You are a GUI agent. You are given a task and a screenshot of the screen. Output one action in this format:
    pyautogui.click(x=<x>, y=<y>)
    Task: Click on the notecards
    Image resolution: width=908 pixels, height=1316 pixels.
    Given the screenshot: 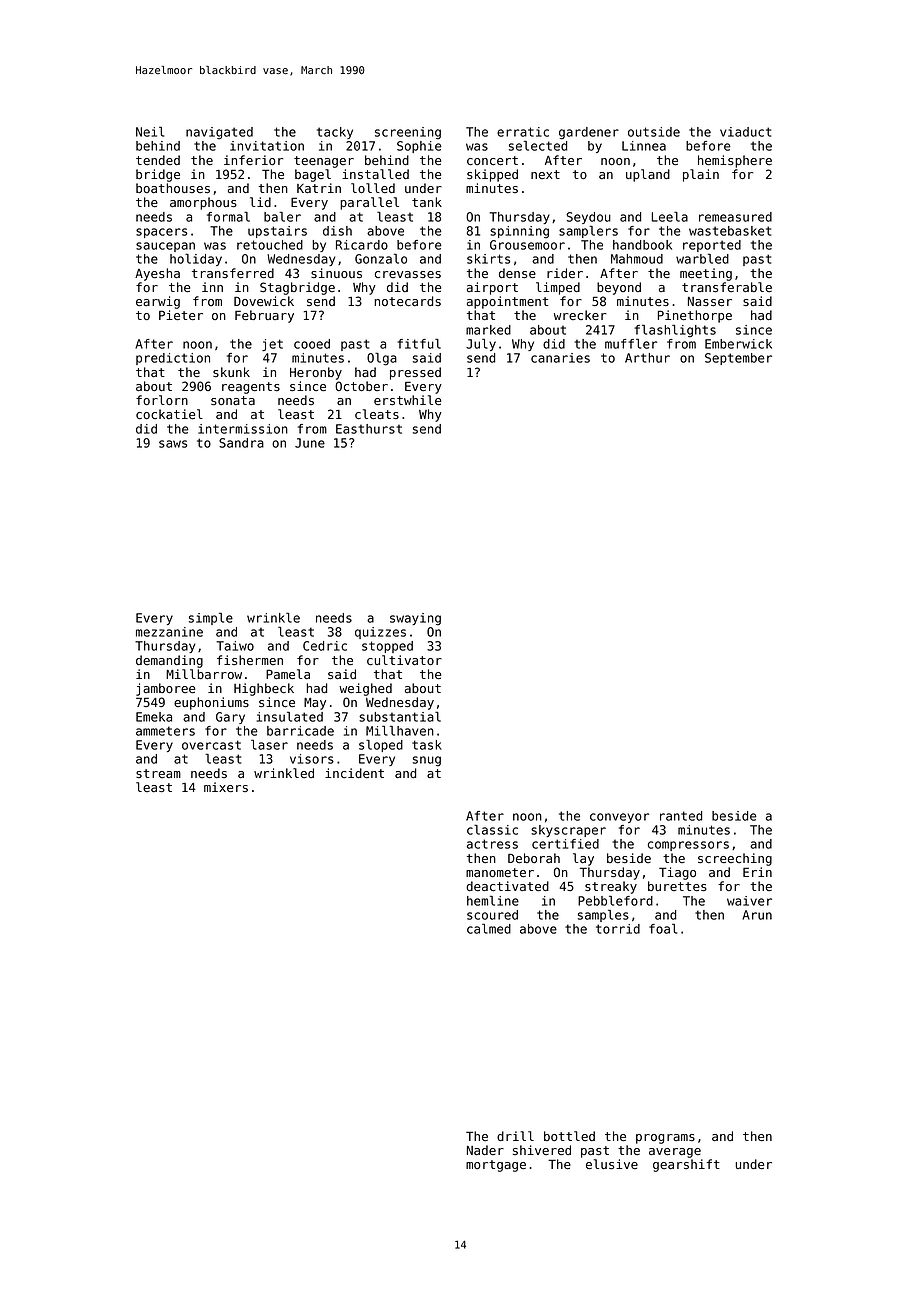 What is the action you would take?
    pyautogui.click(x=408, y=301)
